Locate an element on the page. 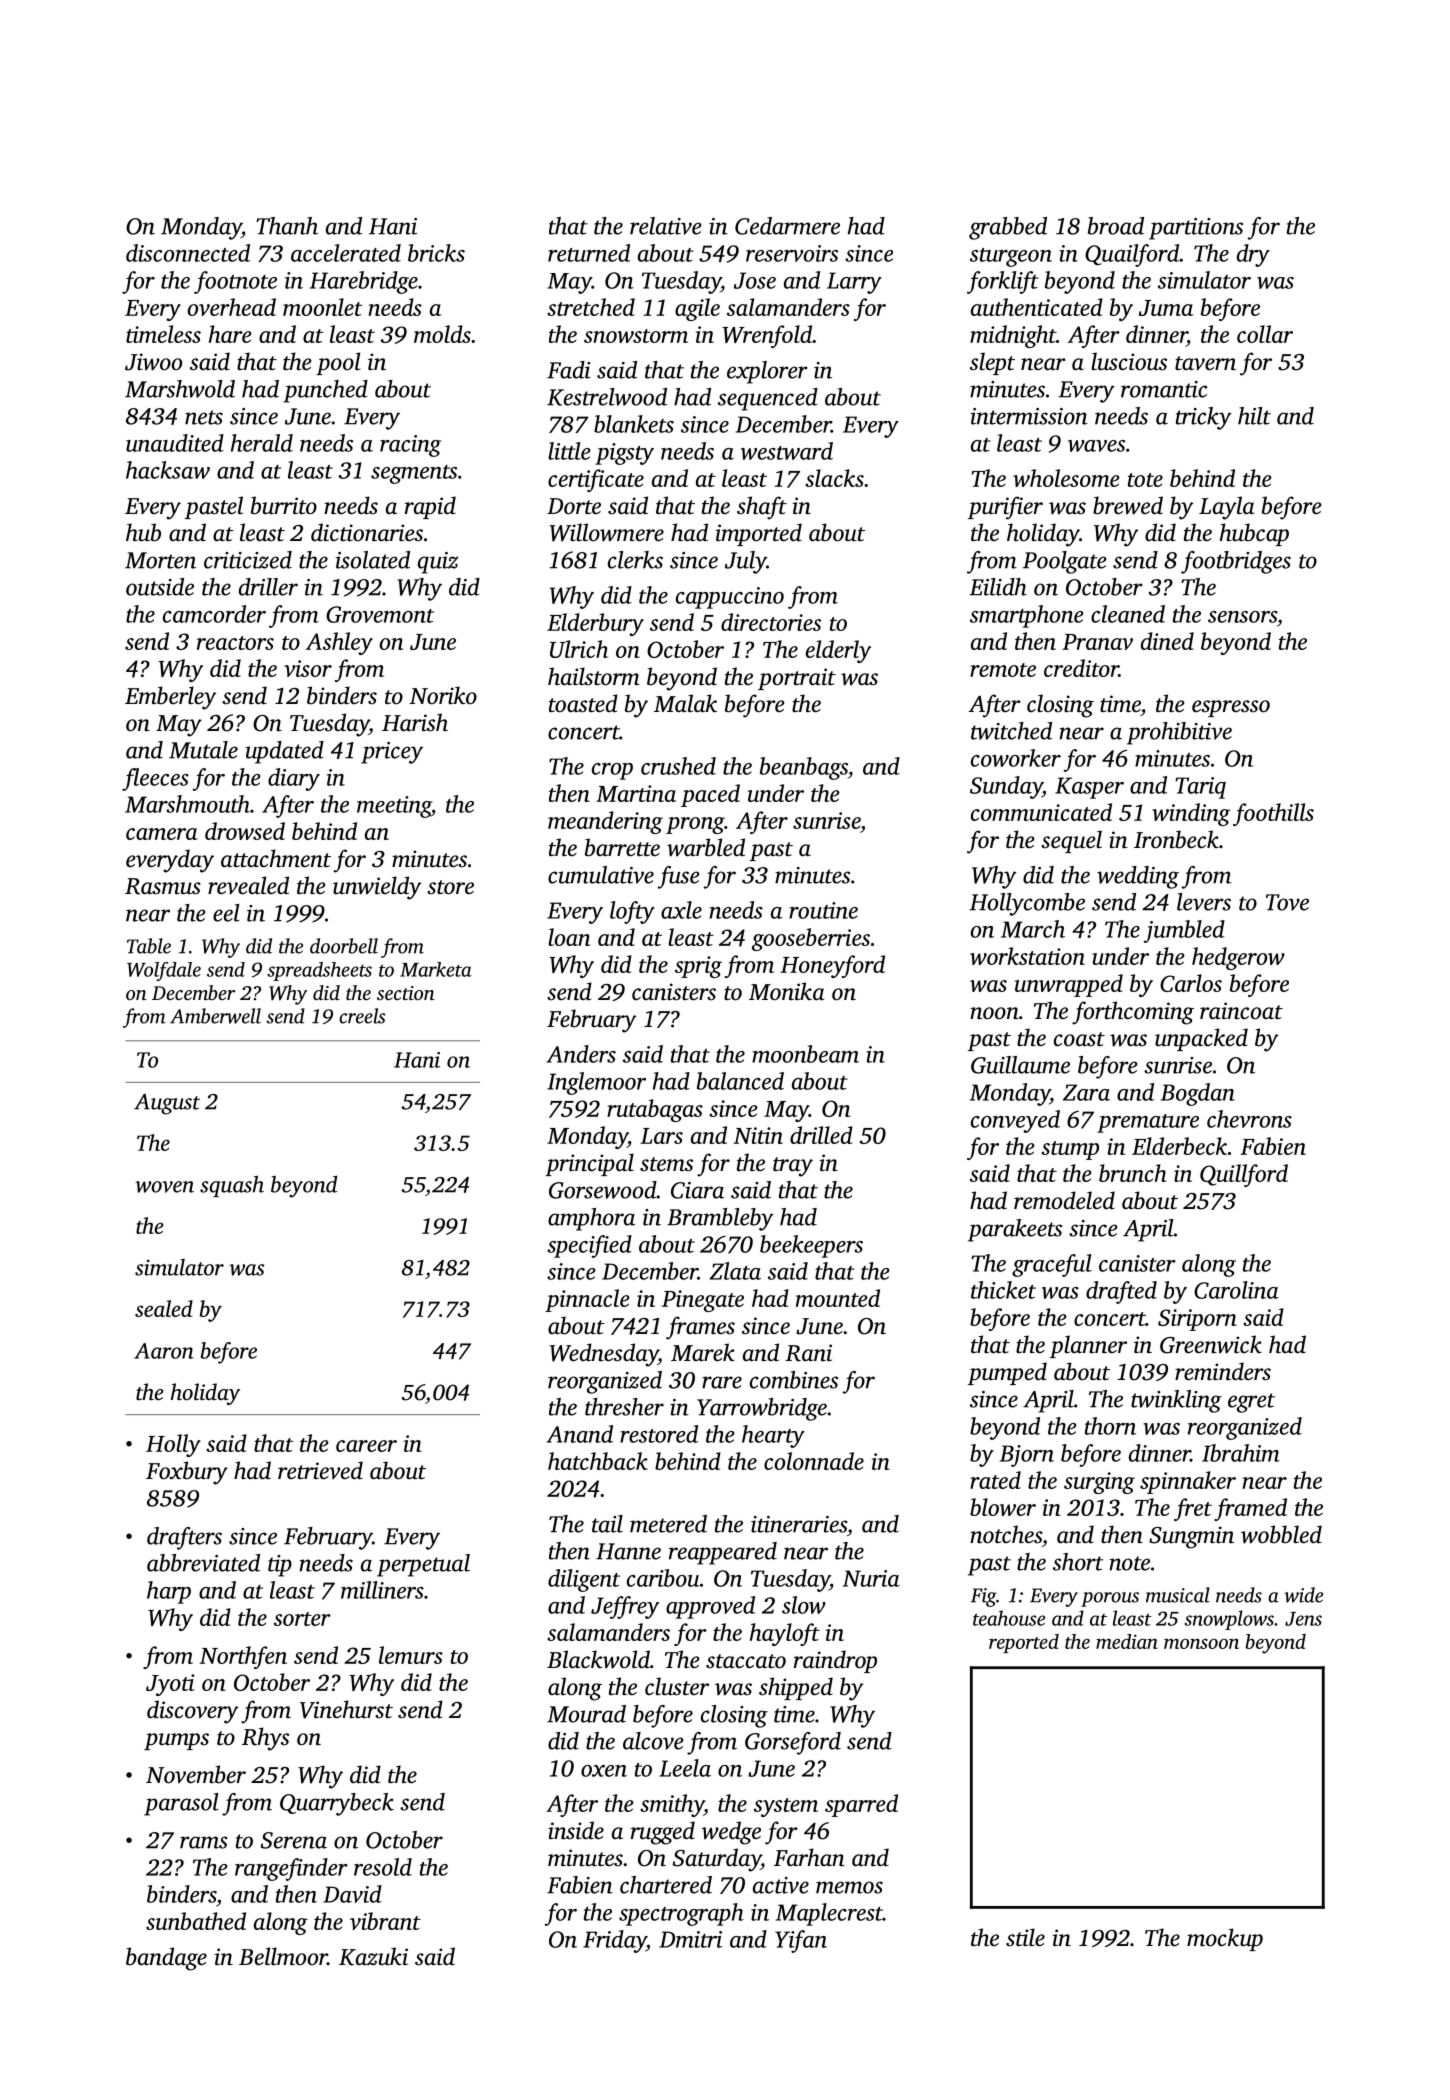  foothills is located at coordinates (1273, 814).
